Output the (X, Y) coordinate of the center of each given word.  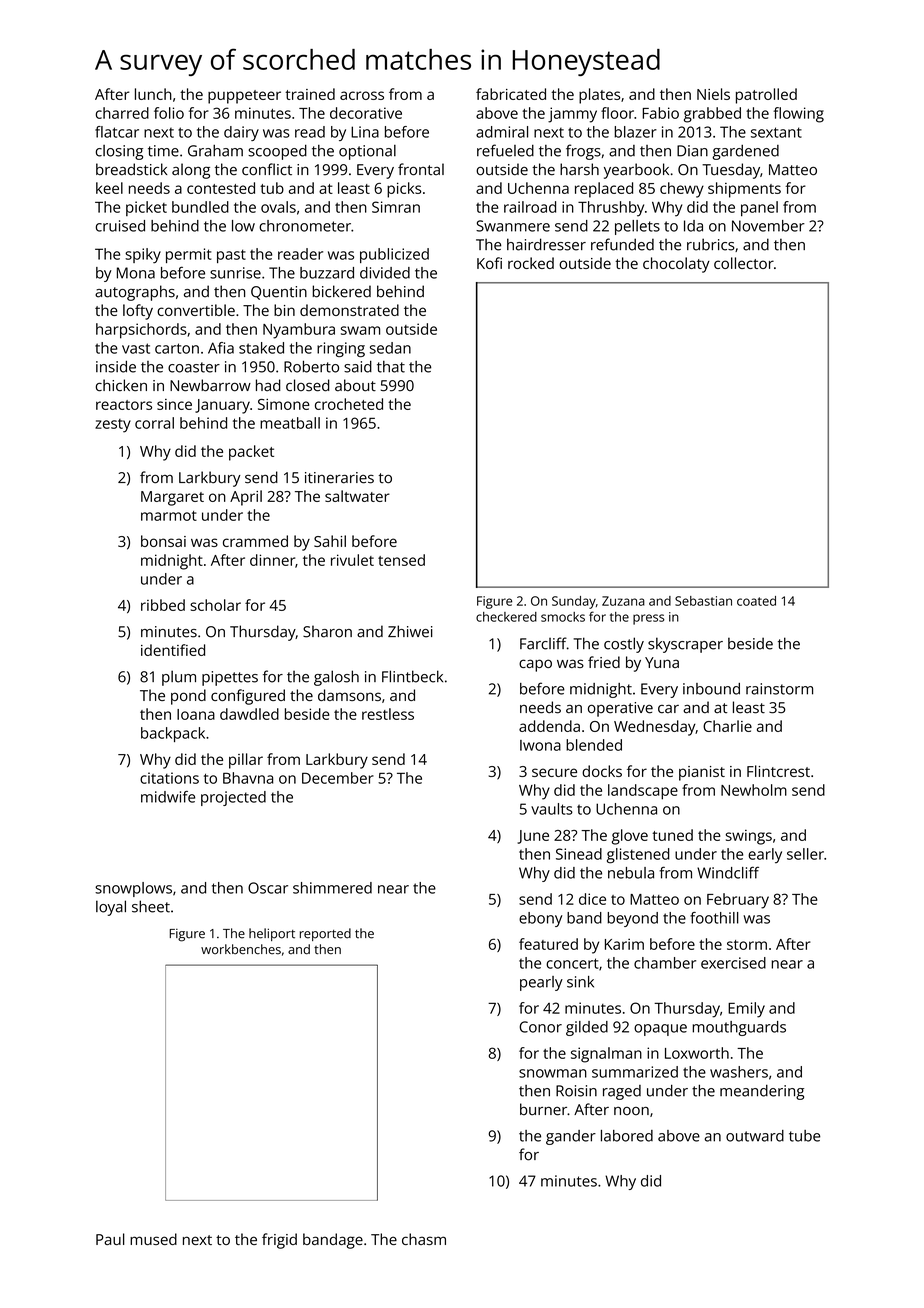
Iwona (540, 745)
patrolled (766, 96)
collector (744, 263)
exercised (733, 963)
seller (805, 854)
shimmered (332, 888)
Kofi (489, 263)
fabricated (511, 94)
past (231, 256)
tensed (401, 560)
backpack (173, 734)
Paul (110, 1239)
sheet (151, 906)
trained (310, 94)
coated (756, 601)
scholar (215, 605)
